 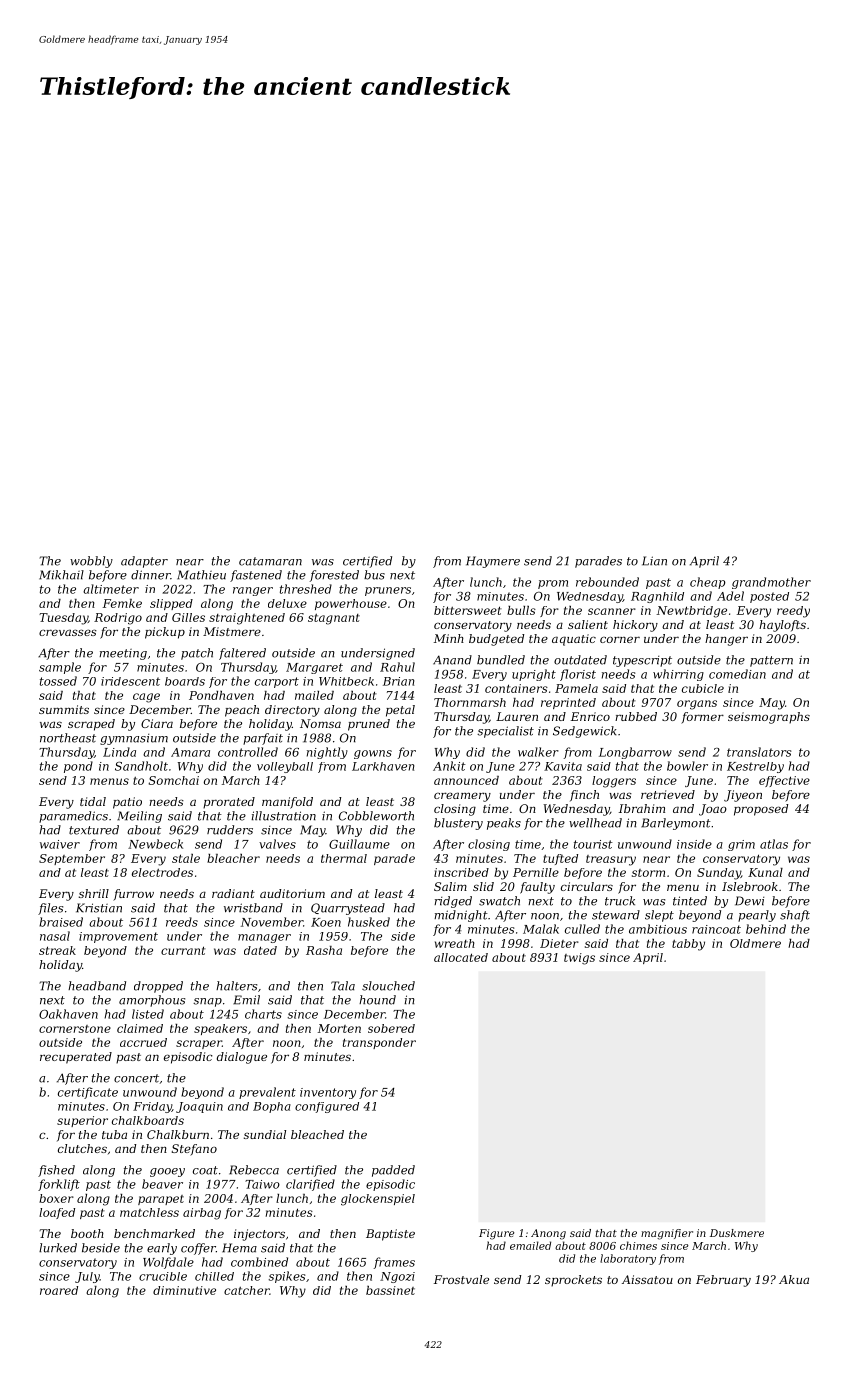 What do you see at coordinates (737, 1233) in the screenshot?
I see `Duskmere` at bounding box center [737, 1233].
